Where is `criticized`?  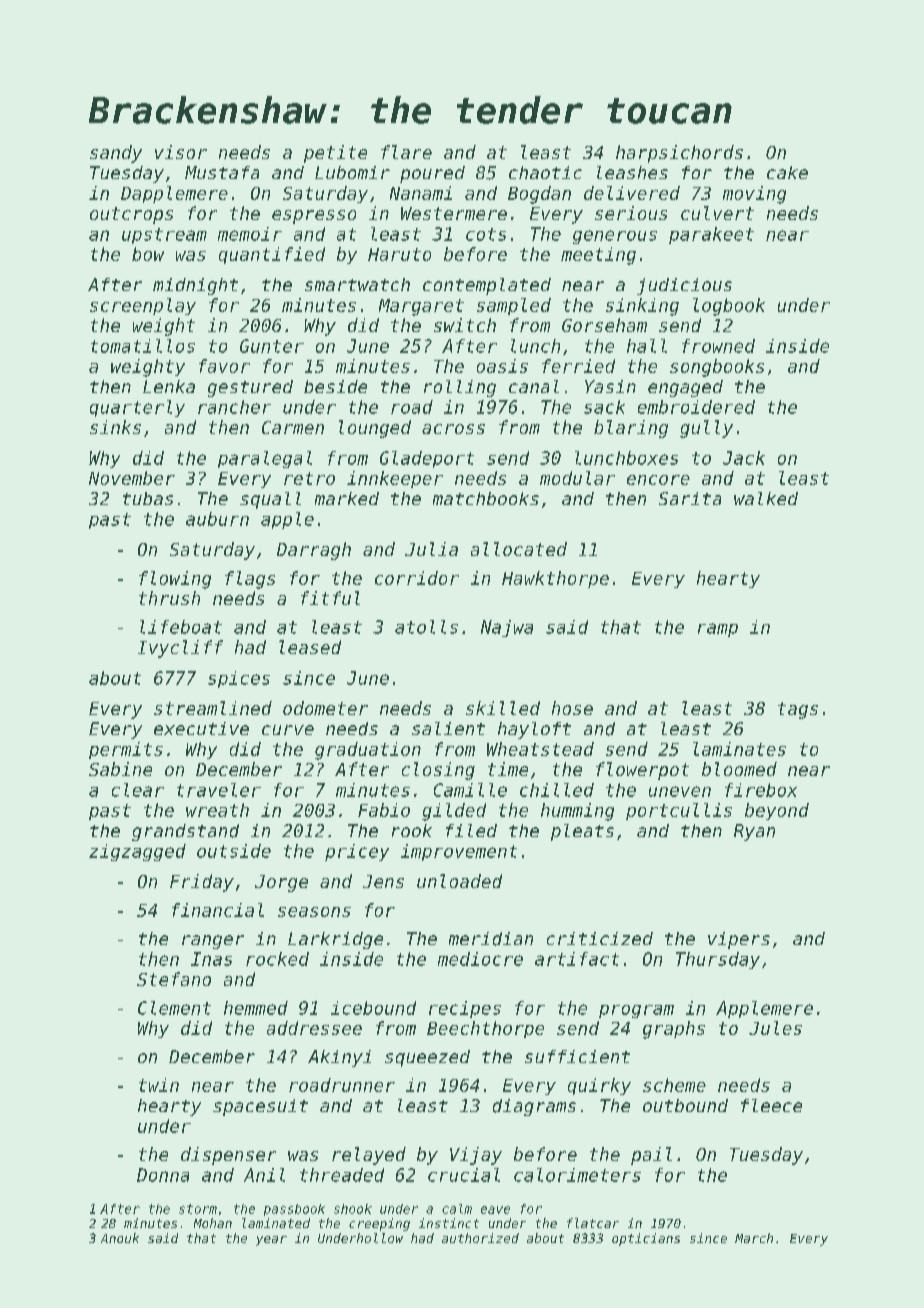
criticized is located at coordinates (600, 938).
